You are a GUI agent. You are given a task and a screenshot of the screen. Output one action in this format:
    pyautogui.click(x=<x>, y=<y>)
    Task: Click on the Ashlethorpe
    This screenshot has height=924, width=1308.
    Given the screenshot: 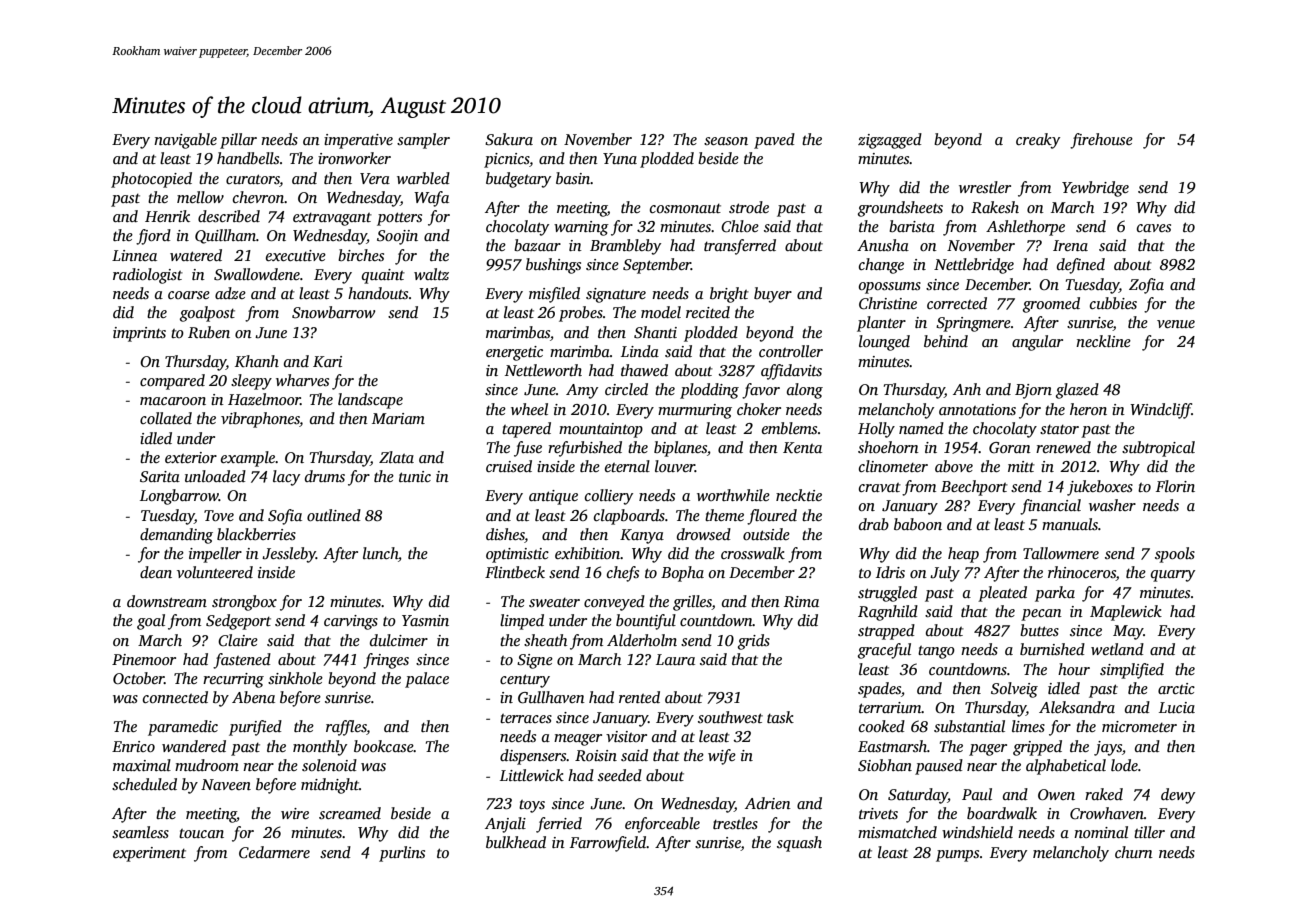 What is the action you would take?
    pyautogui.click(x=1025, y=228)
